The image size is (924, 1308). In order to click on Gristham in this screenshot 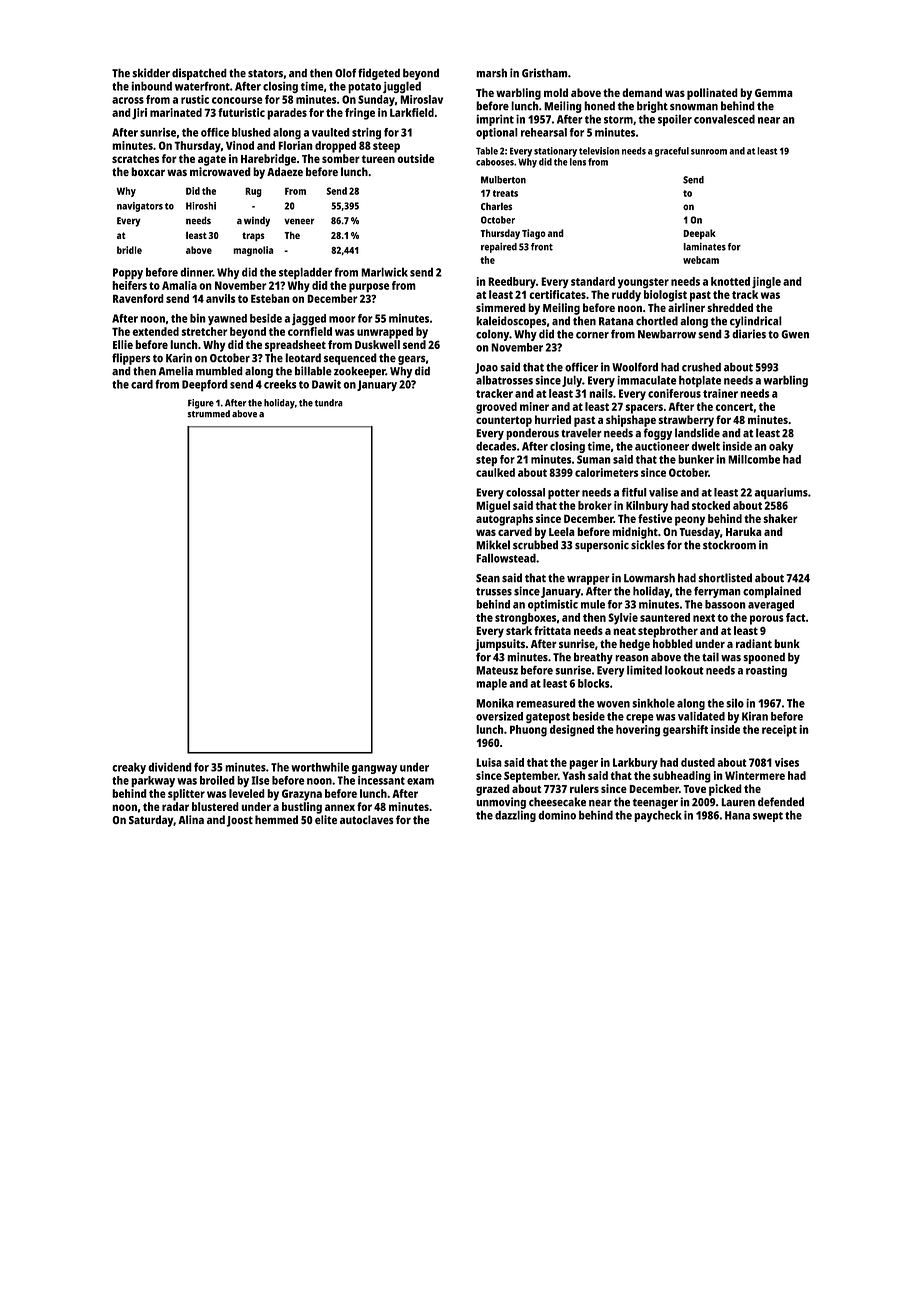, I will do `click(545, 73)`.
